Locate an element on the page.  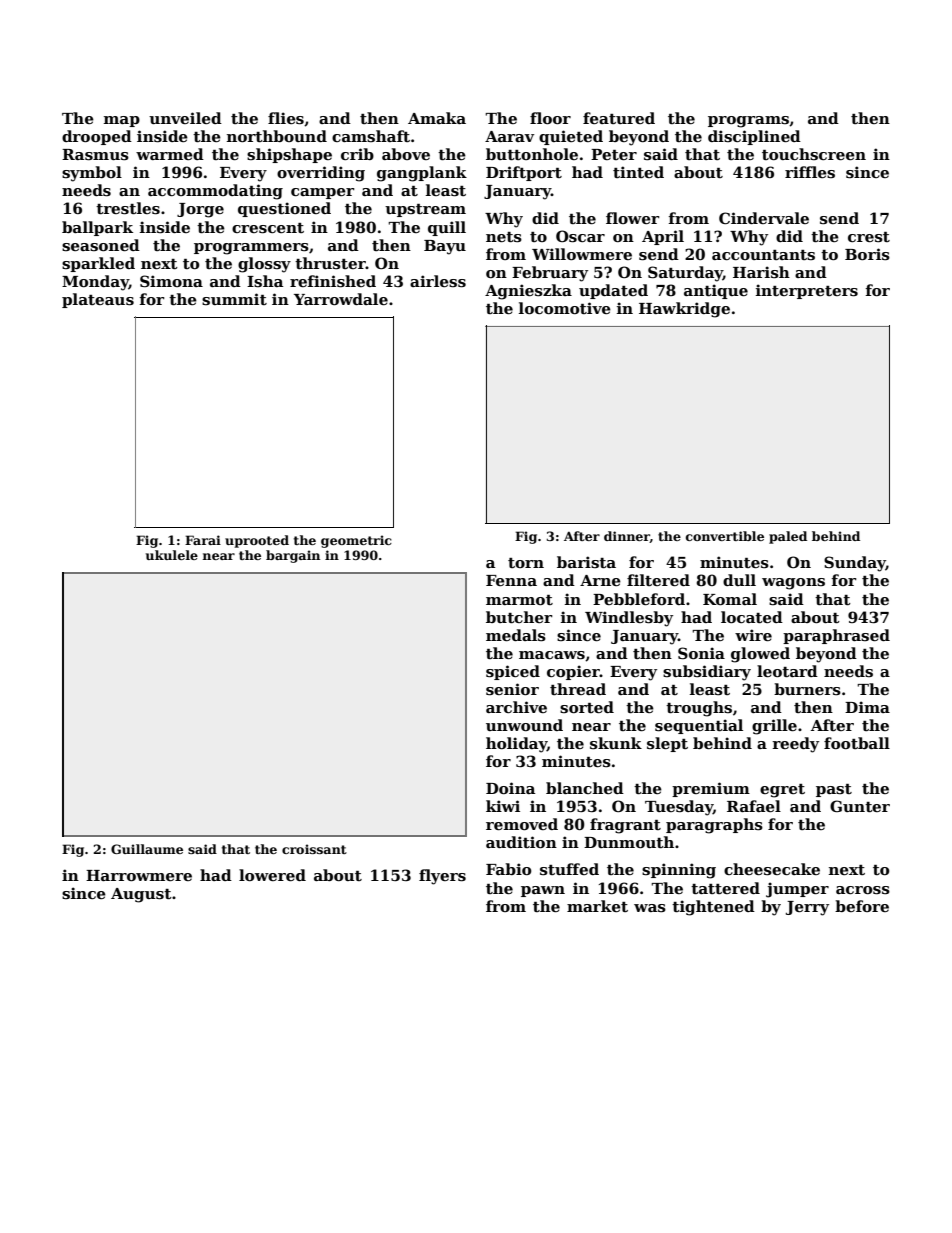
unveiled is located at coordinates (185, 118).
